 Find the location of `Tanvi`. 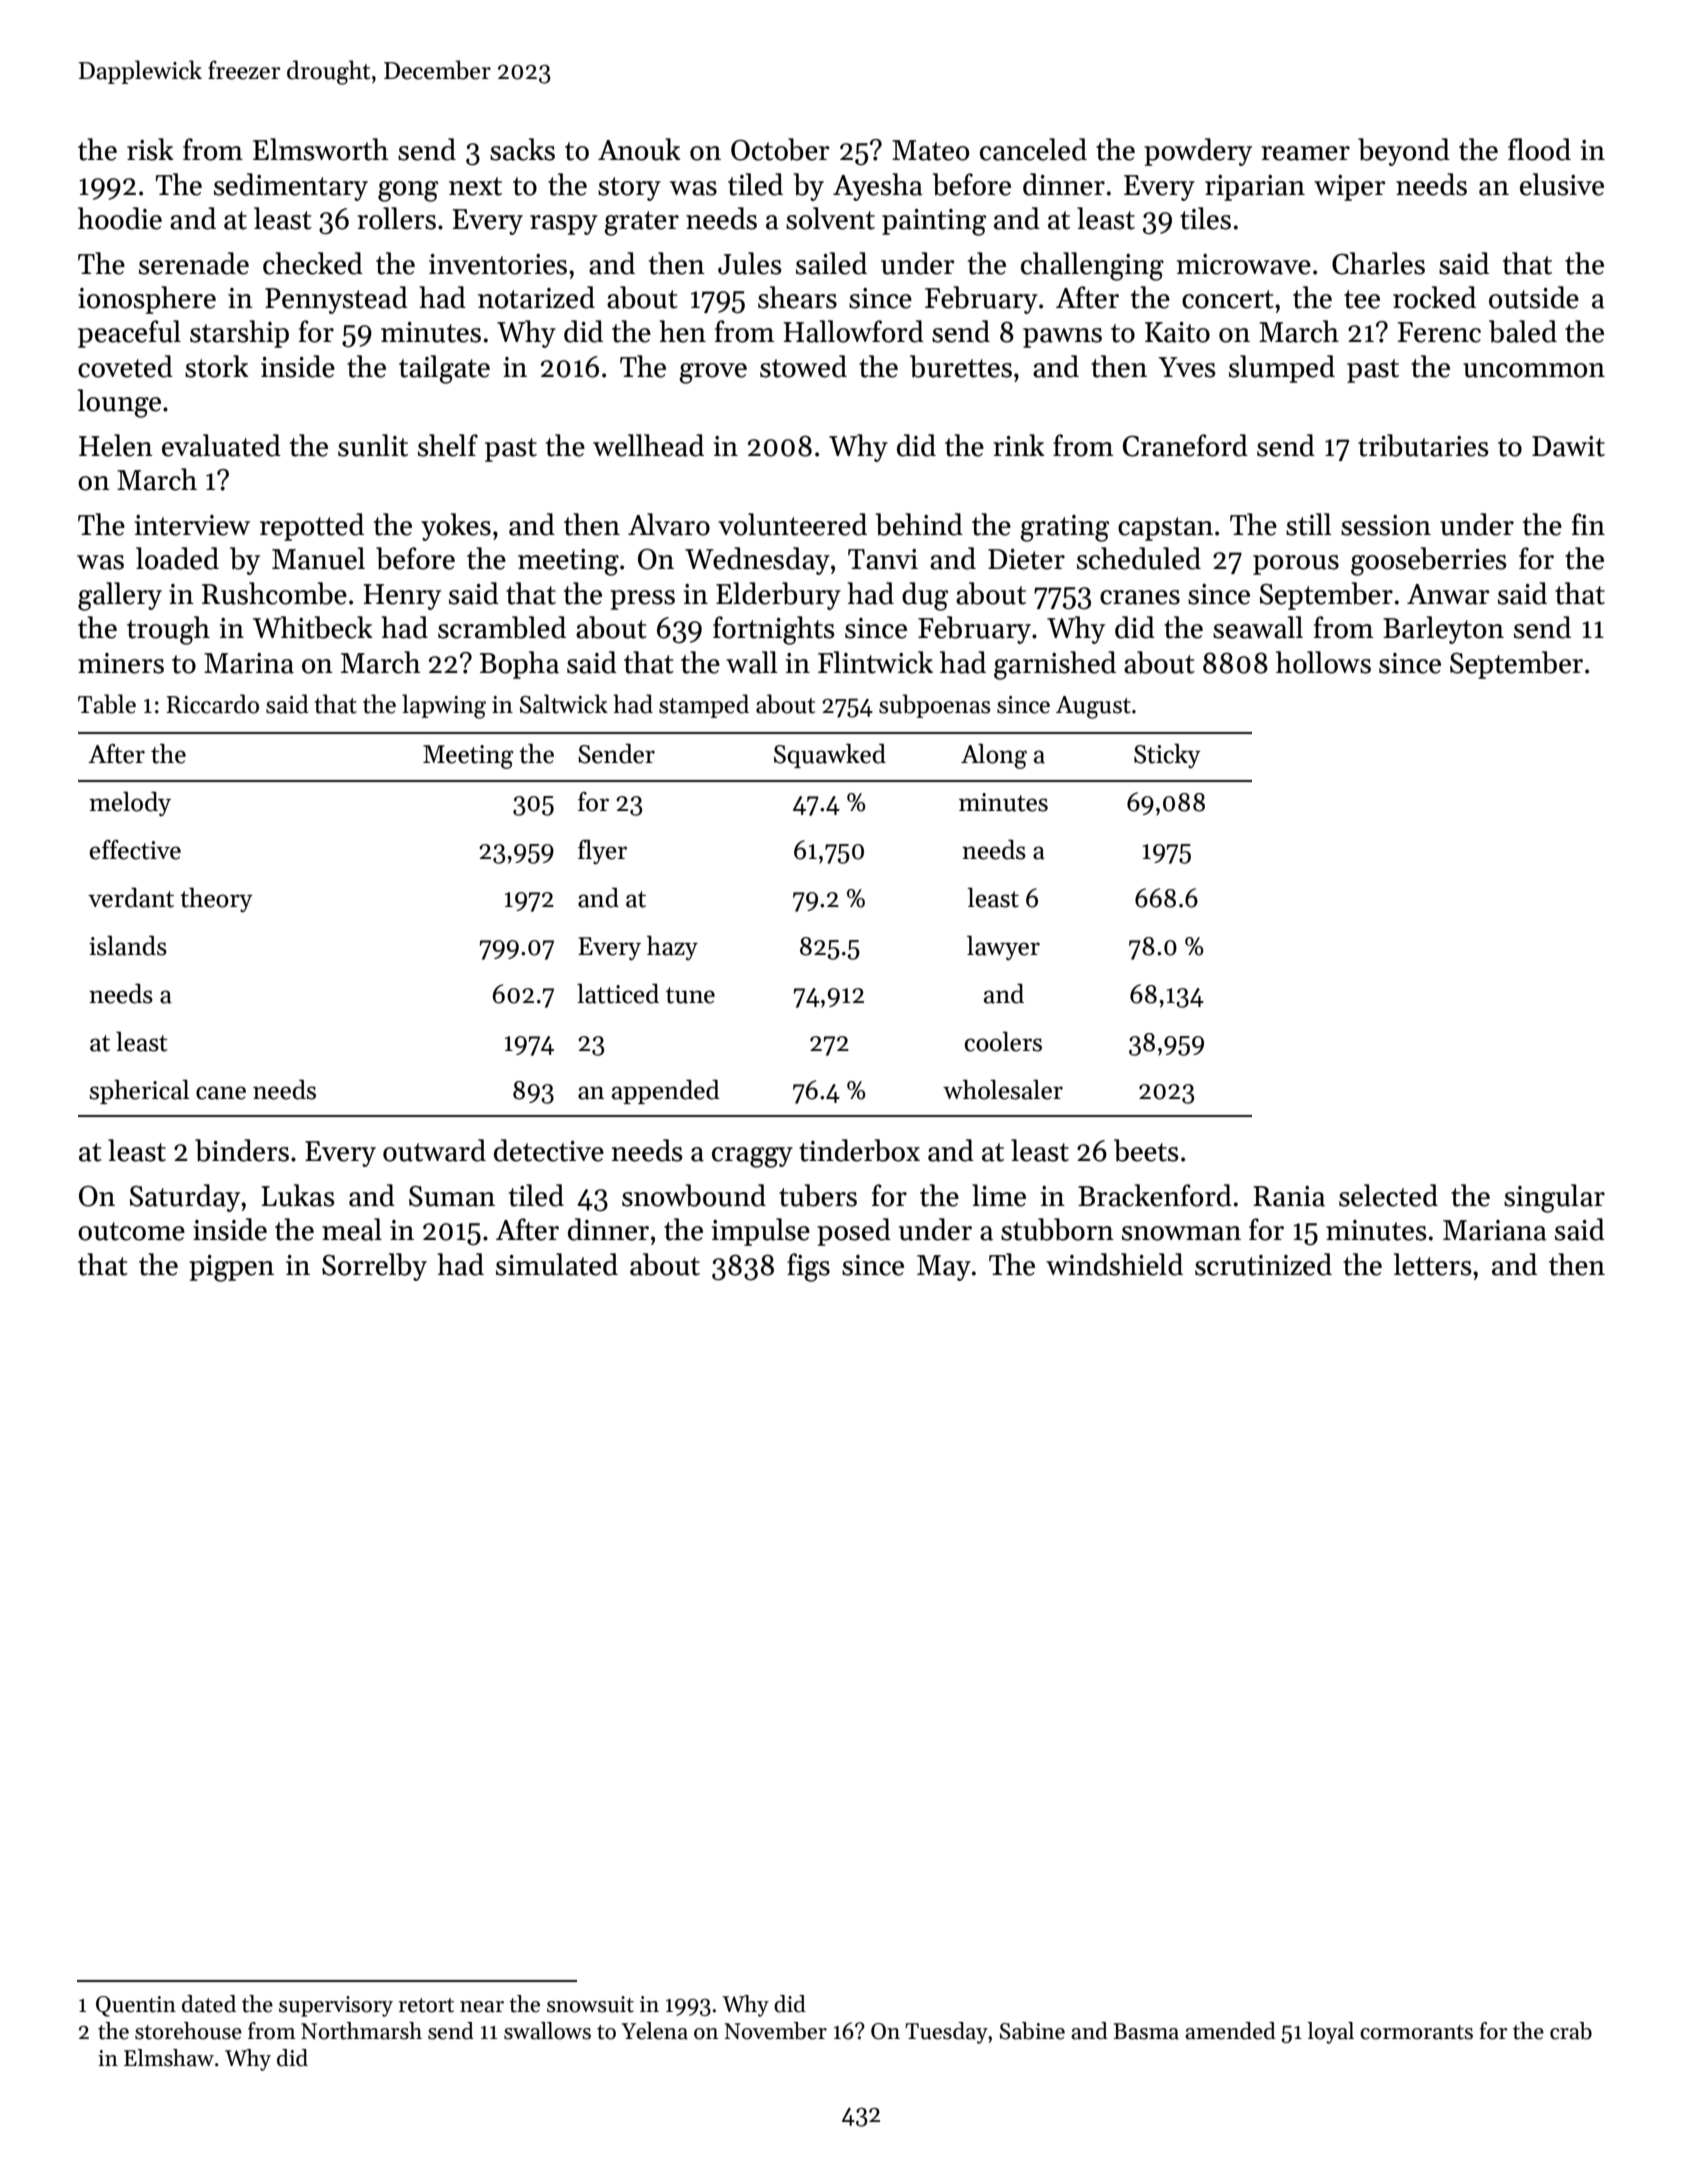

Tanvi is located at coordinates (883, 559).
